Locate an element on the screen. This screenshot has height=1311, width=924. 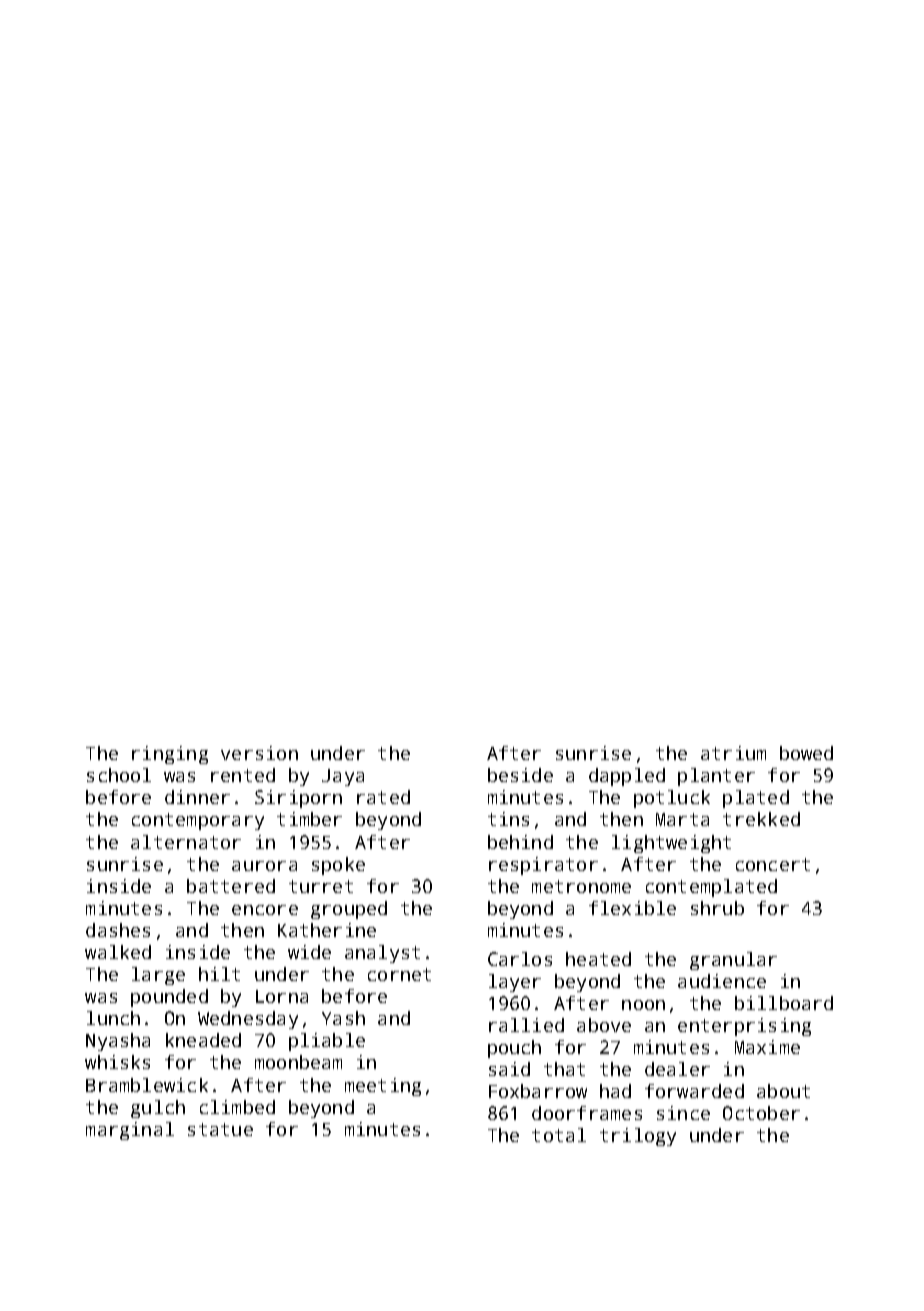
beside is located at coordinates (520, 775).
